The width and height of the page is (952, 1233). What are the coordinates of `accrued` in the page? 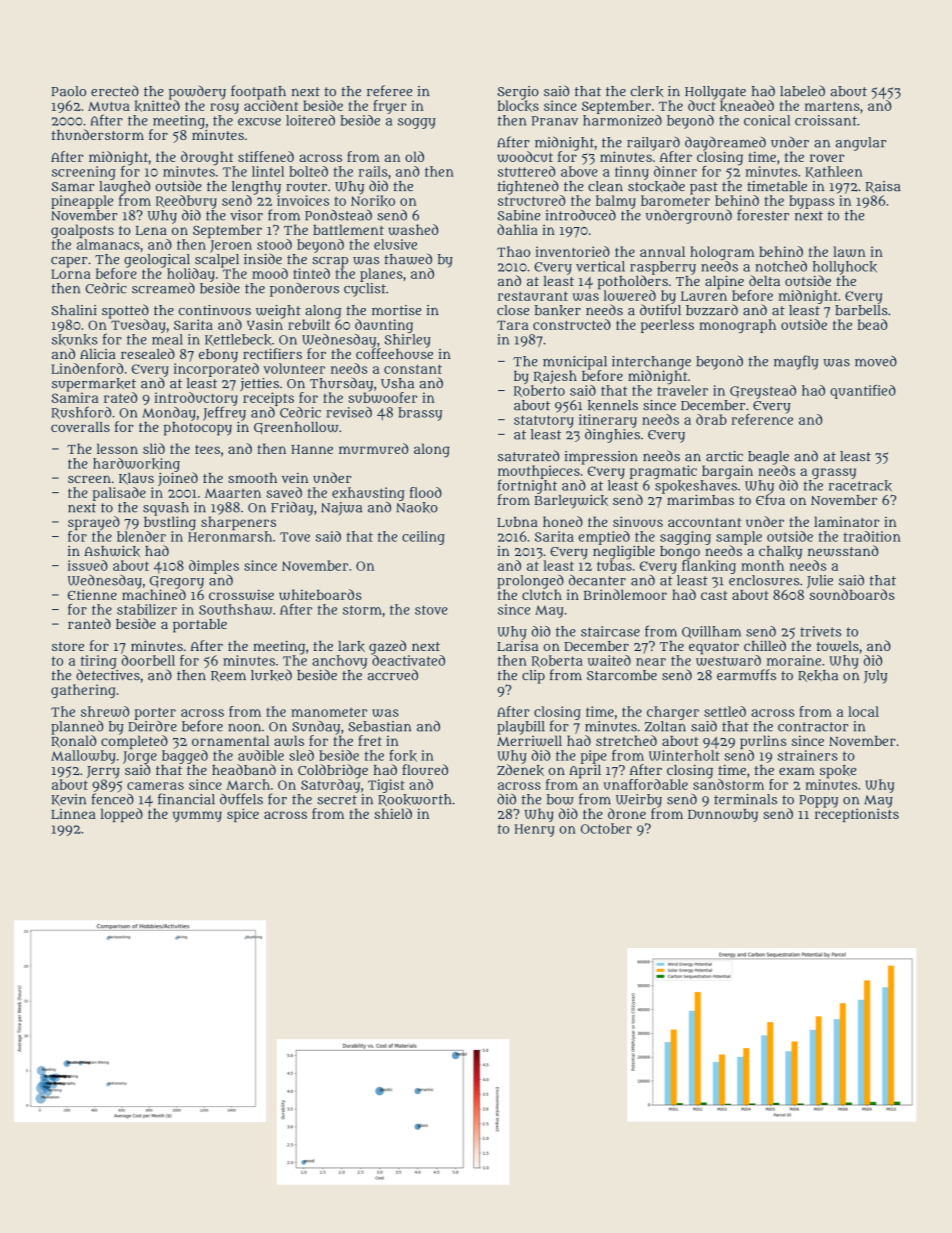 It's located at (393, 675).
